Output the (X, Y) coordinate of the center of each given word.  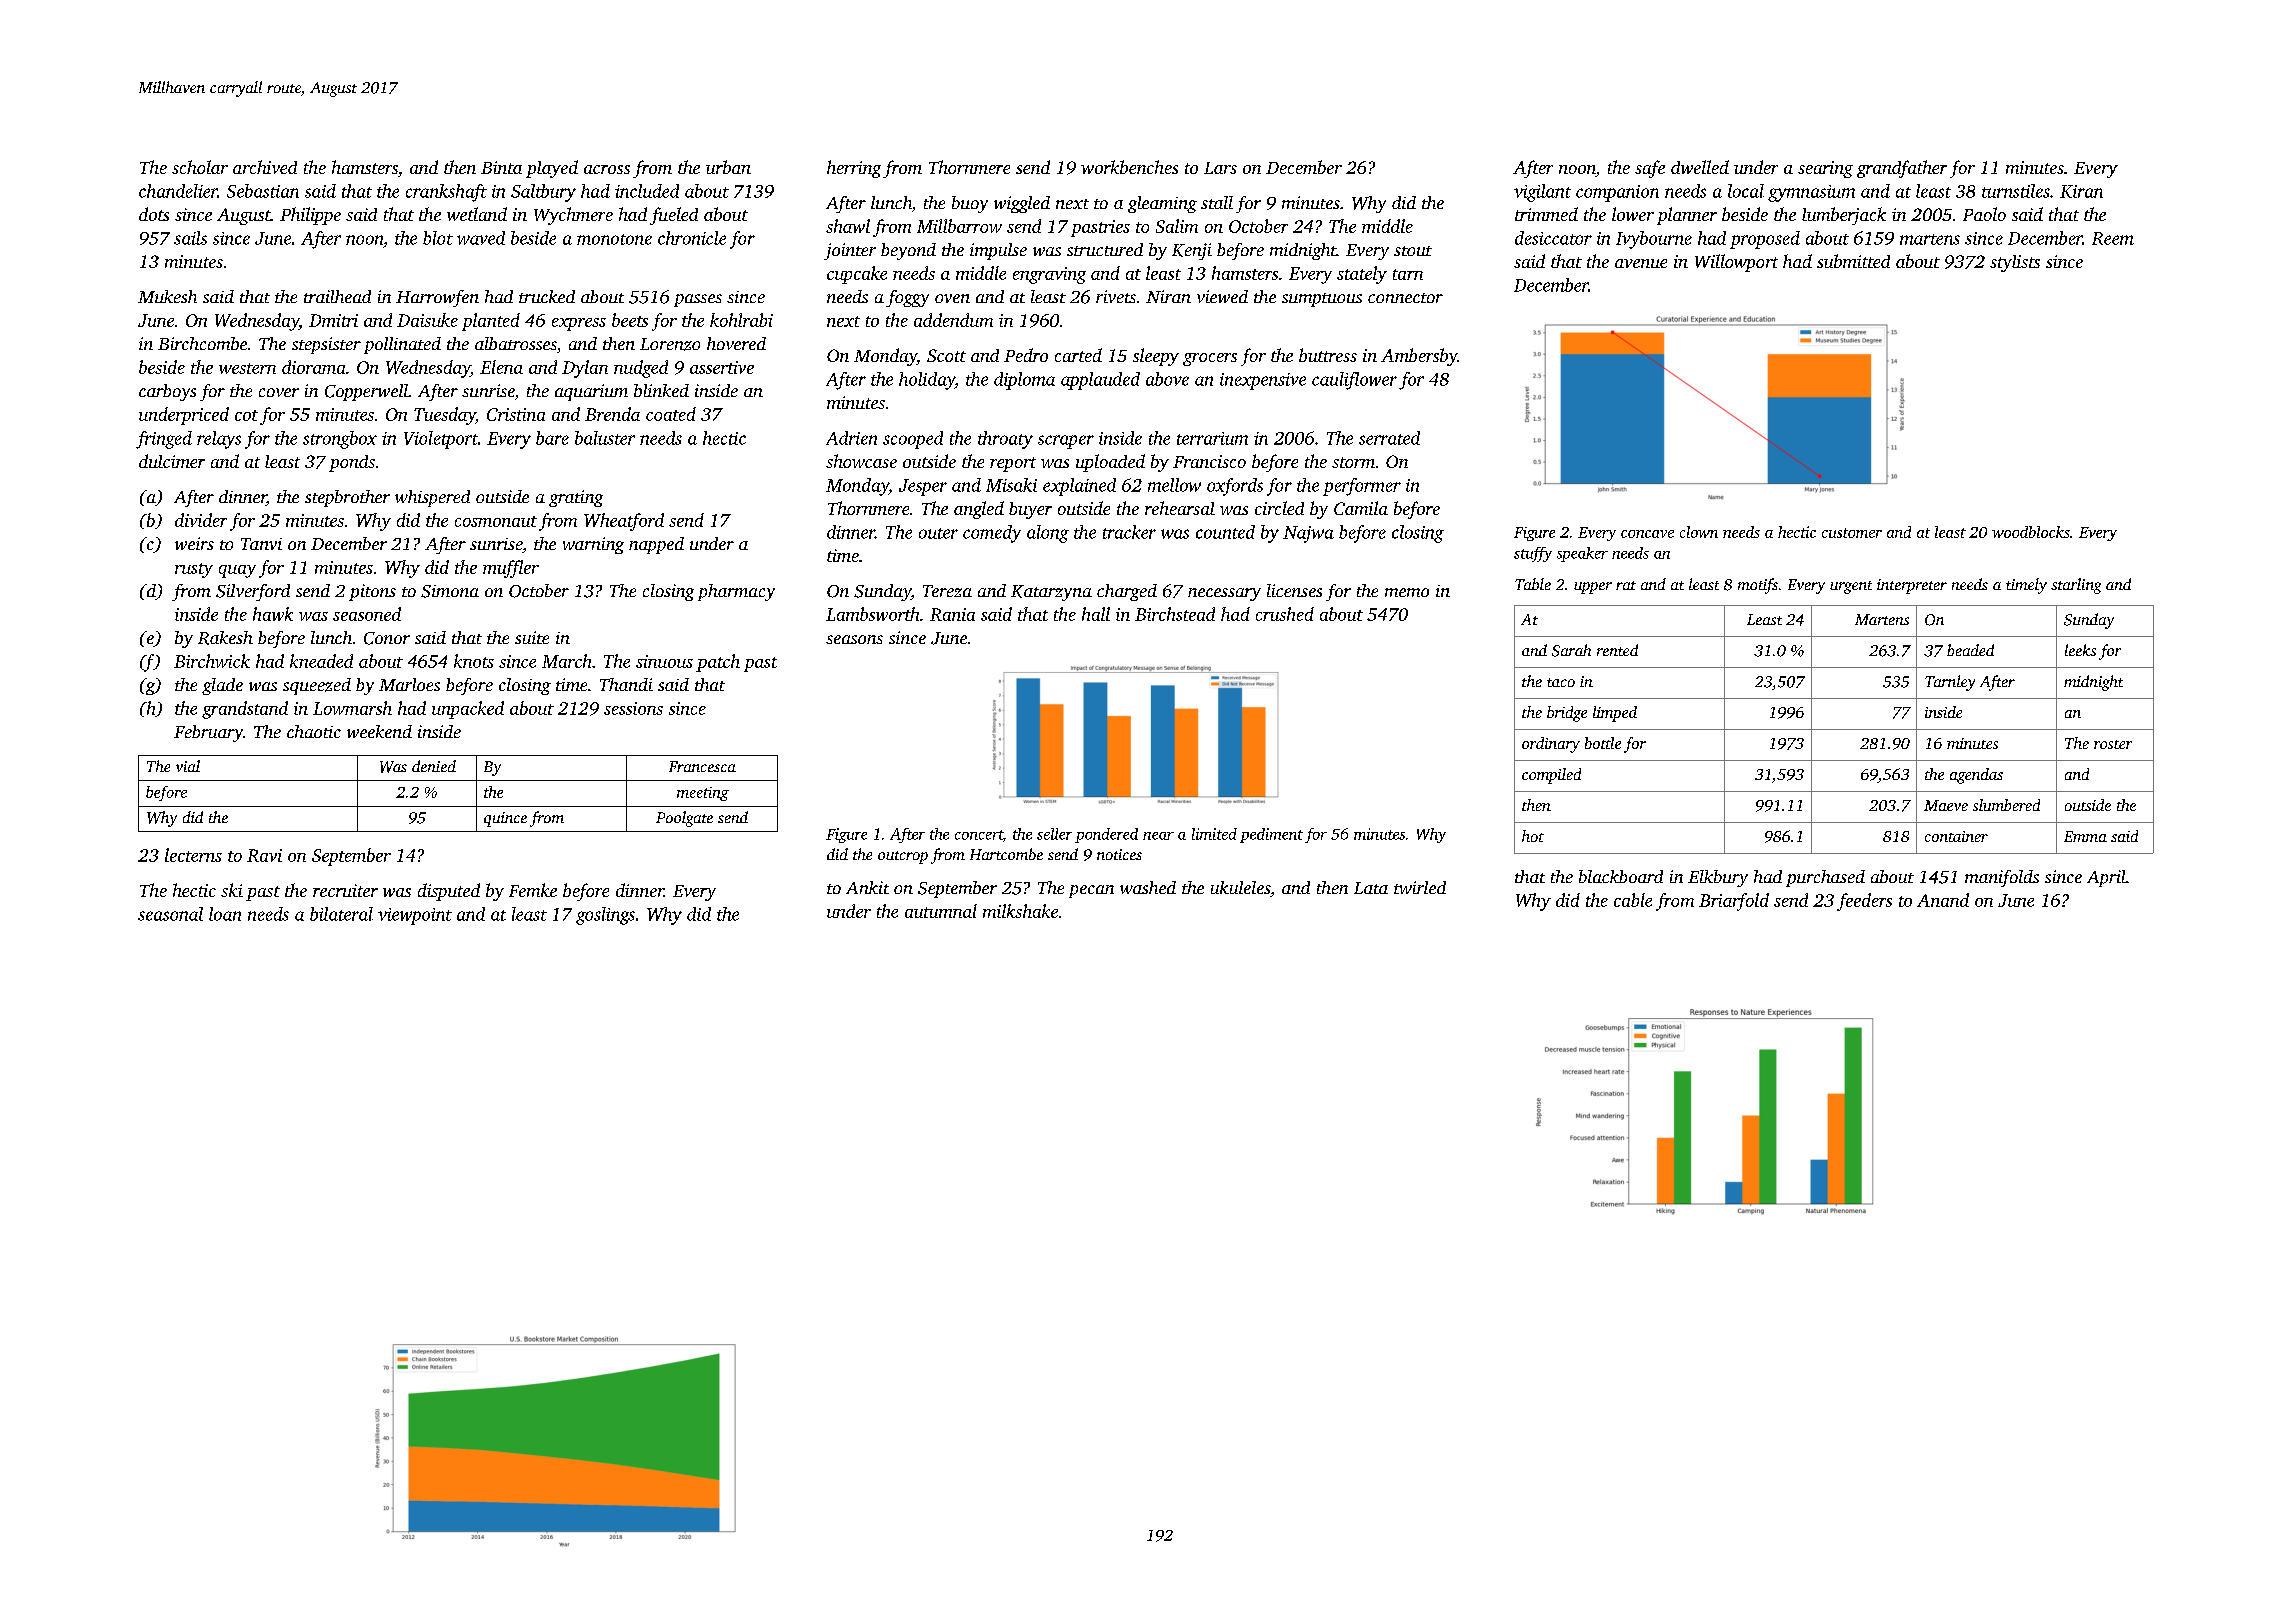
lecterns (193, 855)
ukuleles (1240, 887)
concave (1647, 534)
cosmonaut (496, 521)
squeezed (317, 686)
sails (190, 238)
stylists (2015, 263)
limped (1615, 714)
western (247, 368)
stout (1413, 251)
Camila (1361, 508)
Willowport (1736, 263)
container (1956, 836)
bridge (1567, 714)
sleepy (1156, 357)
